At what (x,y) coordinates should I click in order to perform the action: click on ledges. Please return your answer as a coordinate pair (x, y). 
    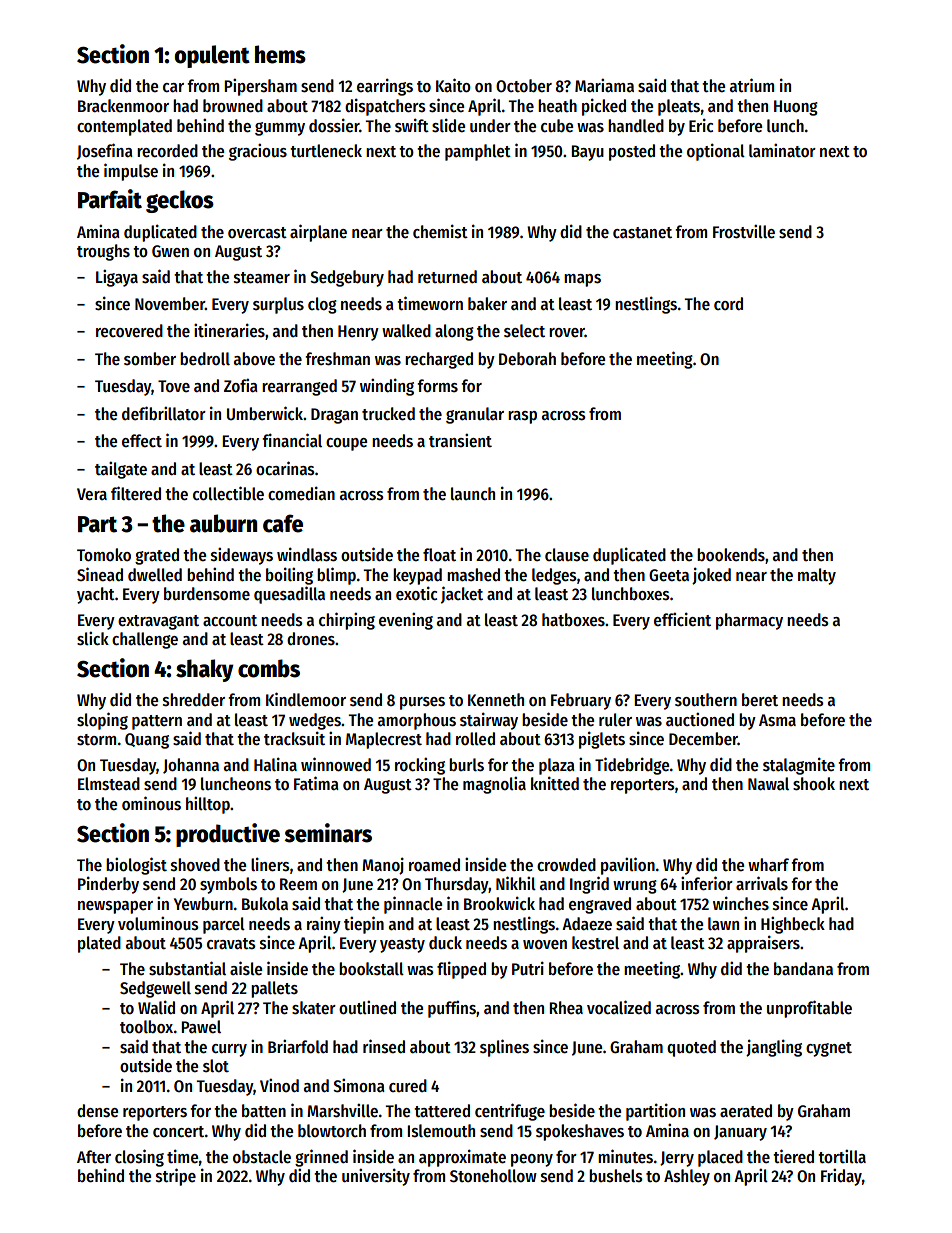
    Looking at the image, I should click on (554, 576).
